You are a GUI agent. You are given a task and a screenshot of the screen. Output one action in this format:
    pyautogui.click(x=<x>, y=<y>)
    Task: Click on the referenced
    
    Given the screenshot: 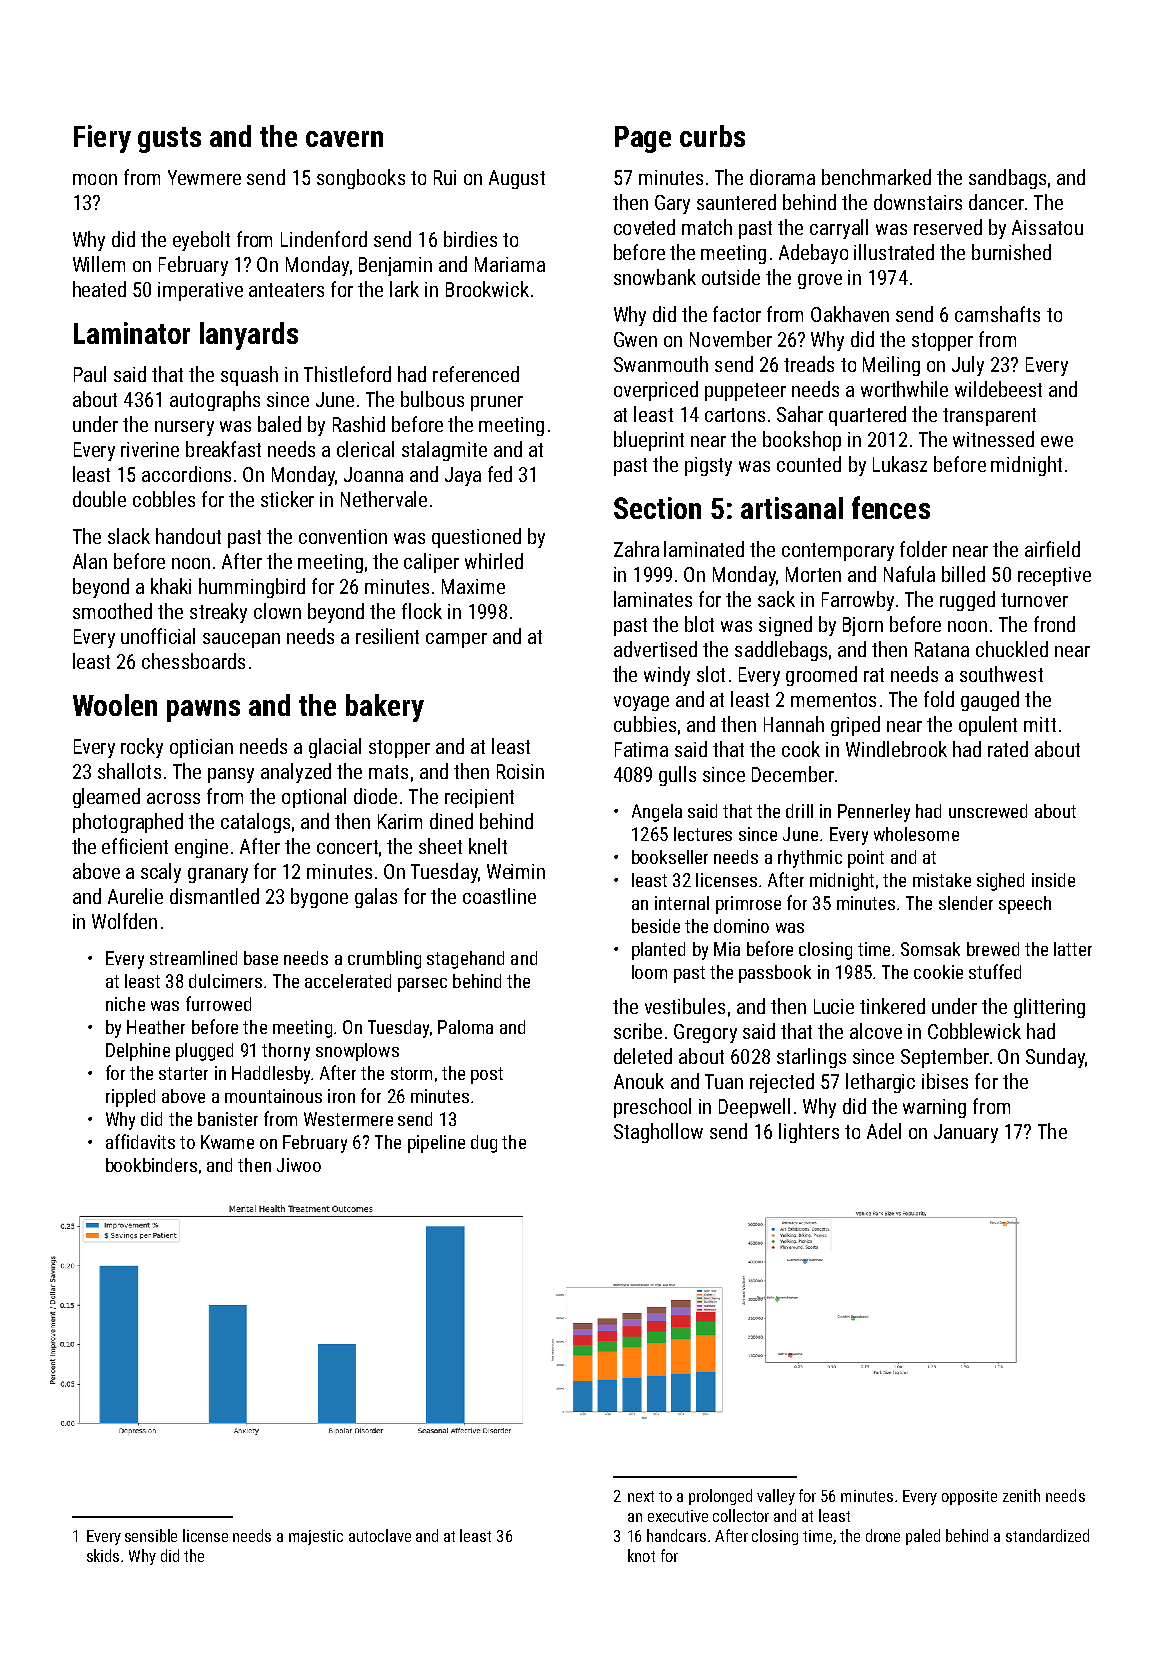 What is the action you would take?
    pyautogui.click(x=476, y=374)
